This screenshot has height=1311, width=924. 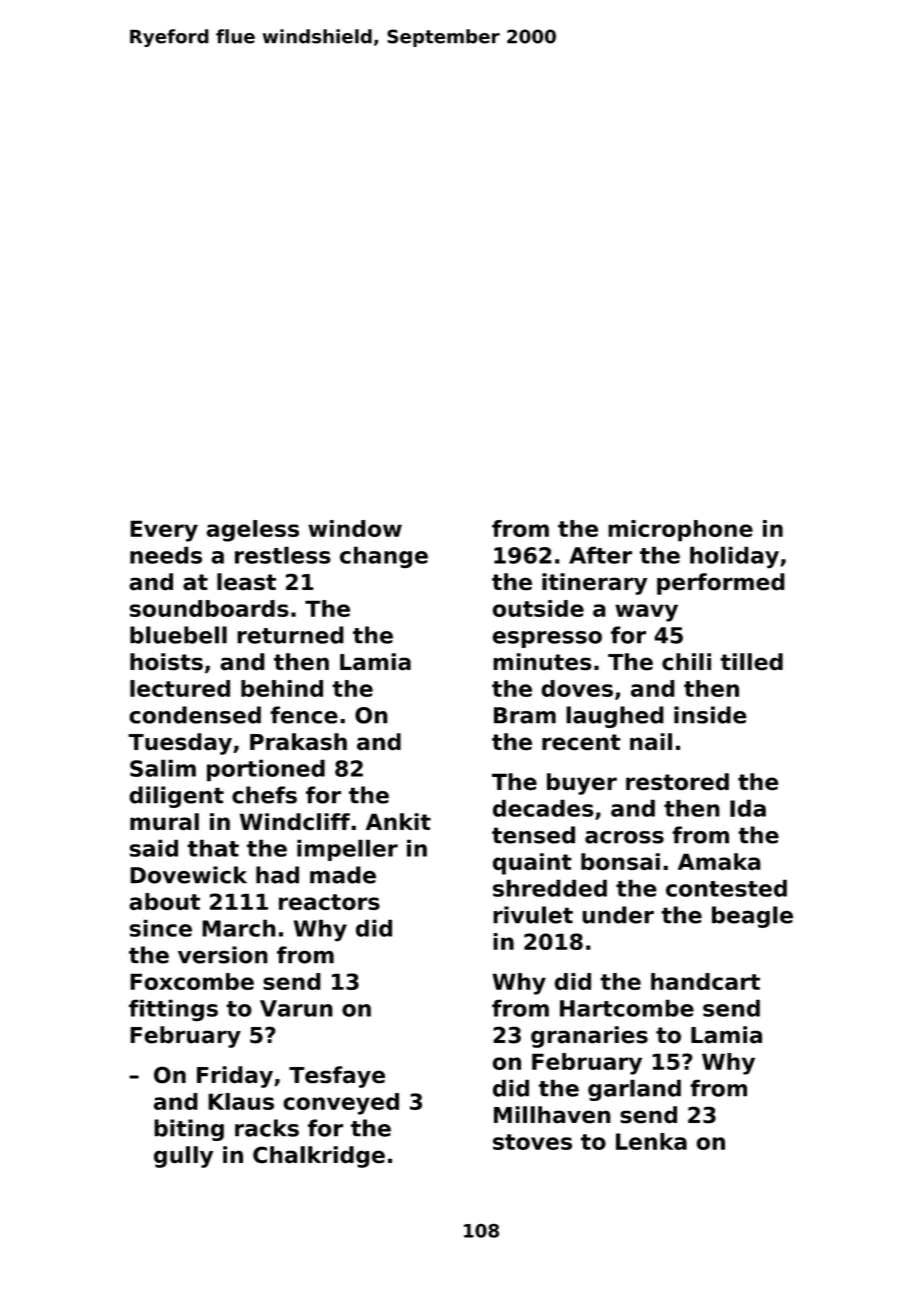 I want to click on change, so click(x=384, y=557).
